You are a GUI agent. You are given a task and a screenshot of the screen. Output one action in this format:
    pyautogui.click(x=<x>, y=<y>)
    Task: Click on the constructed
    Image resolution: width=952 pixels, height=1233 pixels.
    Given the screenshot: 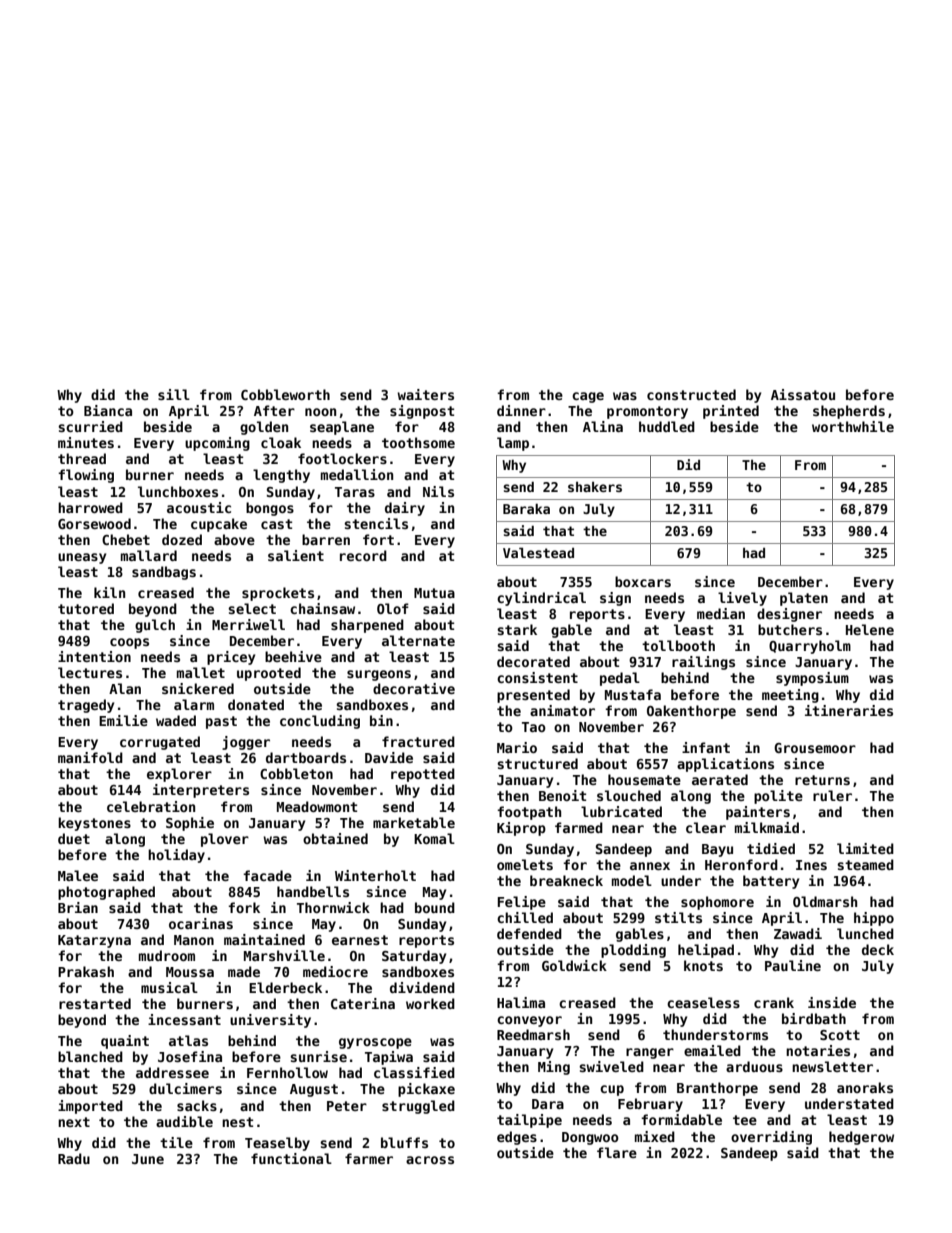 What is the action you would take?
    pyautogui.click(x=691, y=394)
